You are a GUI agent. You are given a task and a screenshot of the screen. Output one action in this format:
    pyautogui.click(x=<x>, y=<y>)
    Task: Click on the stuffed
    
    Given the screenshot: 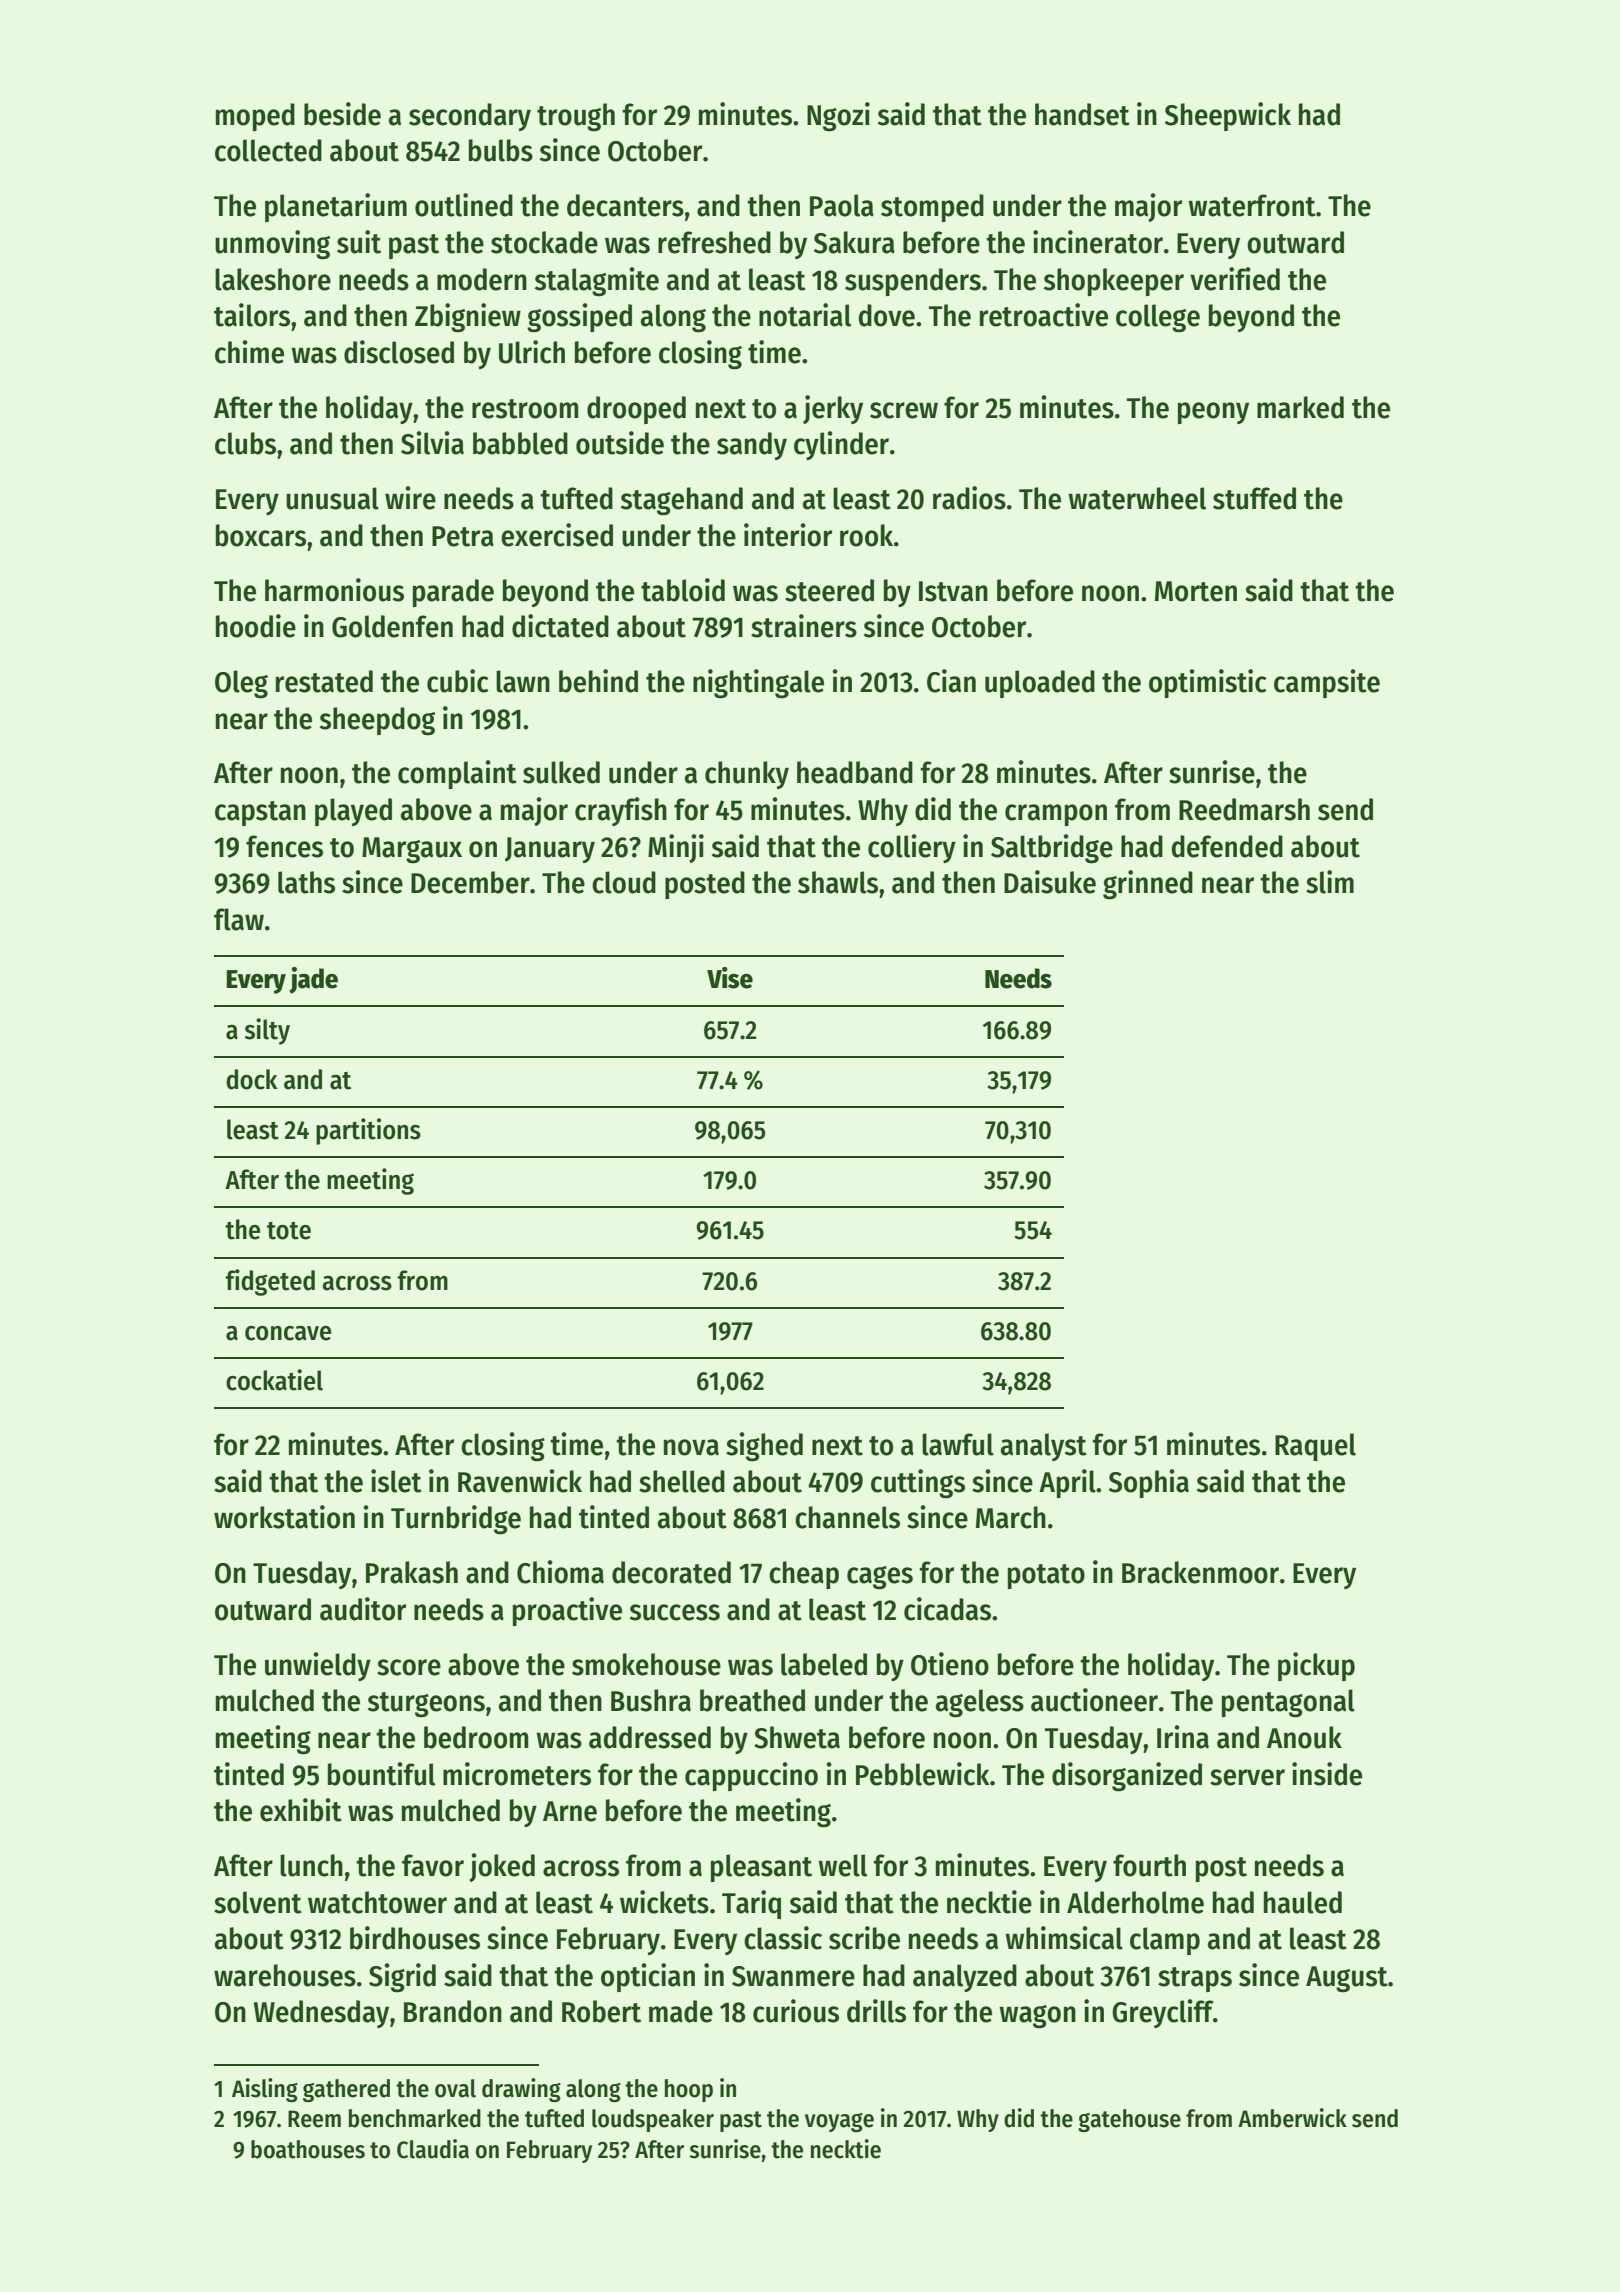 What is the action you would take?
    pyautogui.click(x=1254, y=498)
